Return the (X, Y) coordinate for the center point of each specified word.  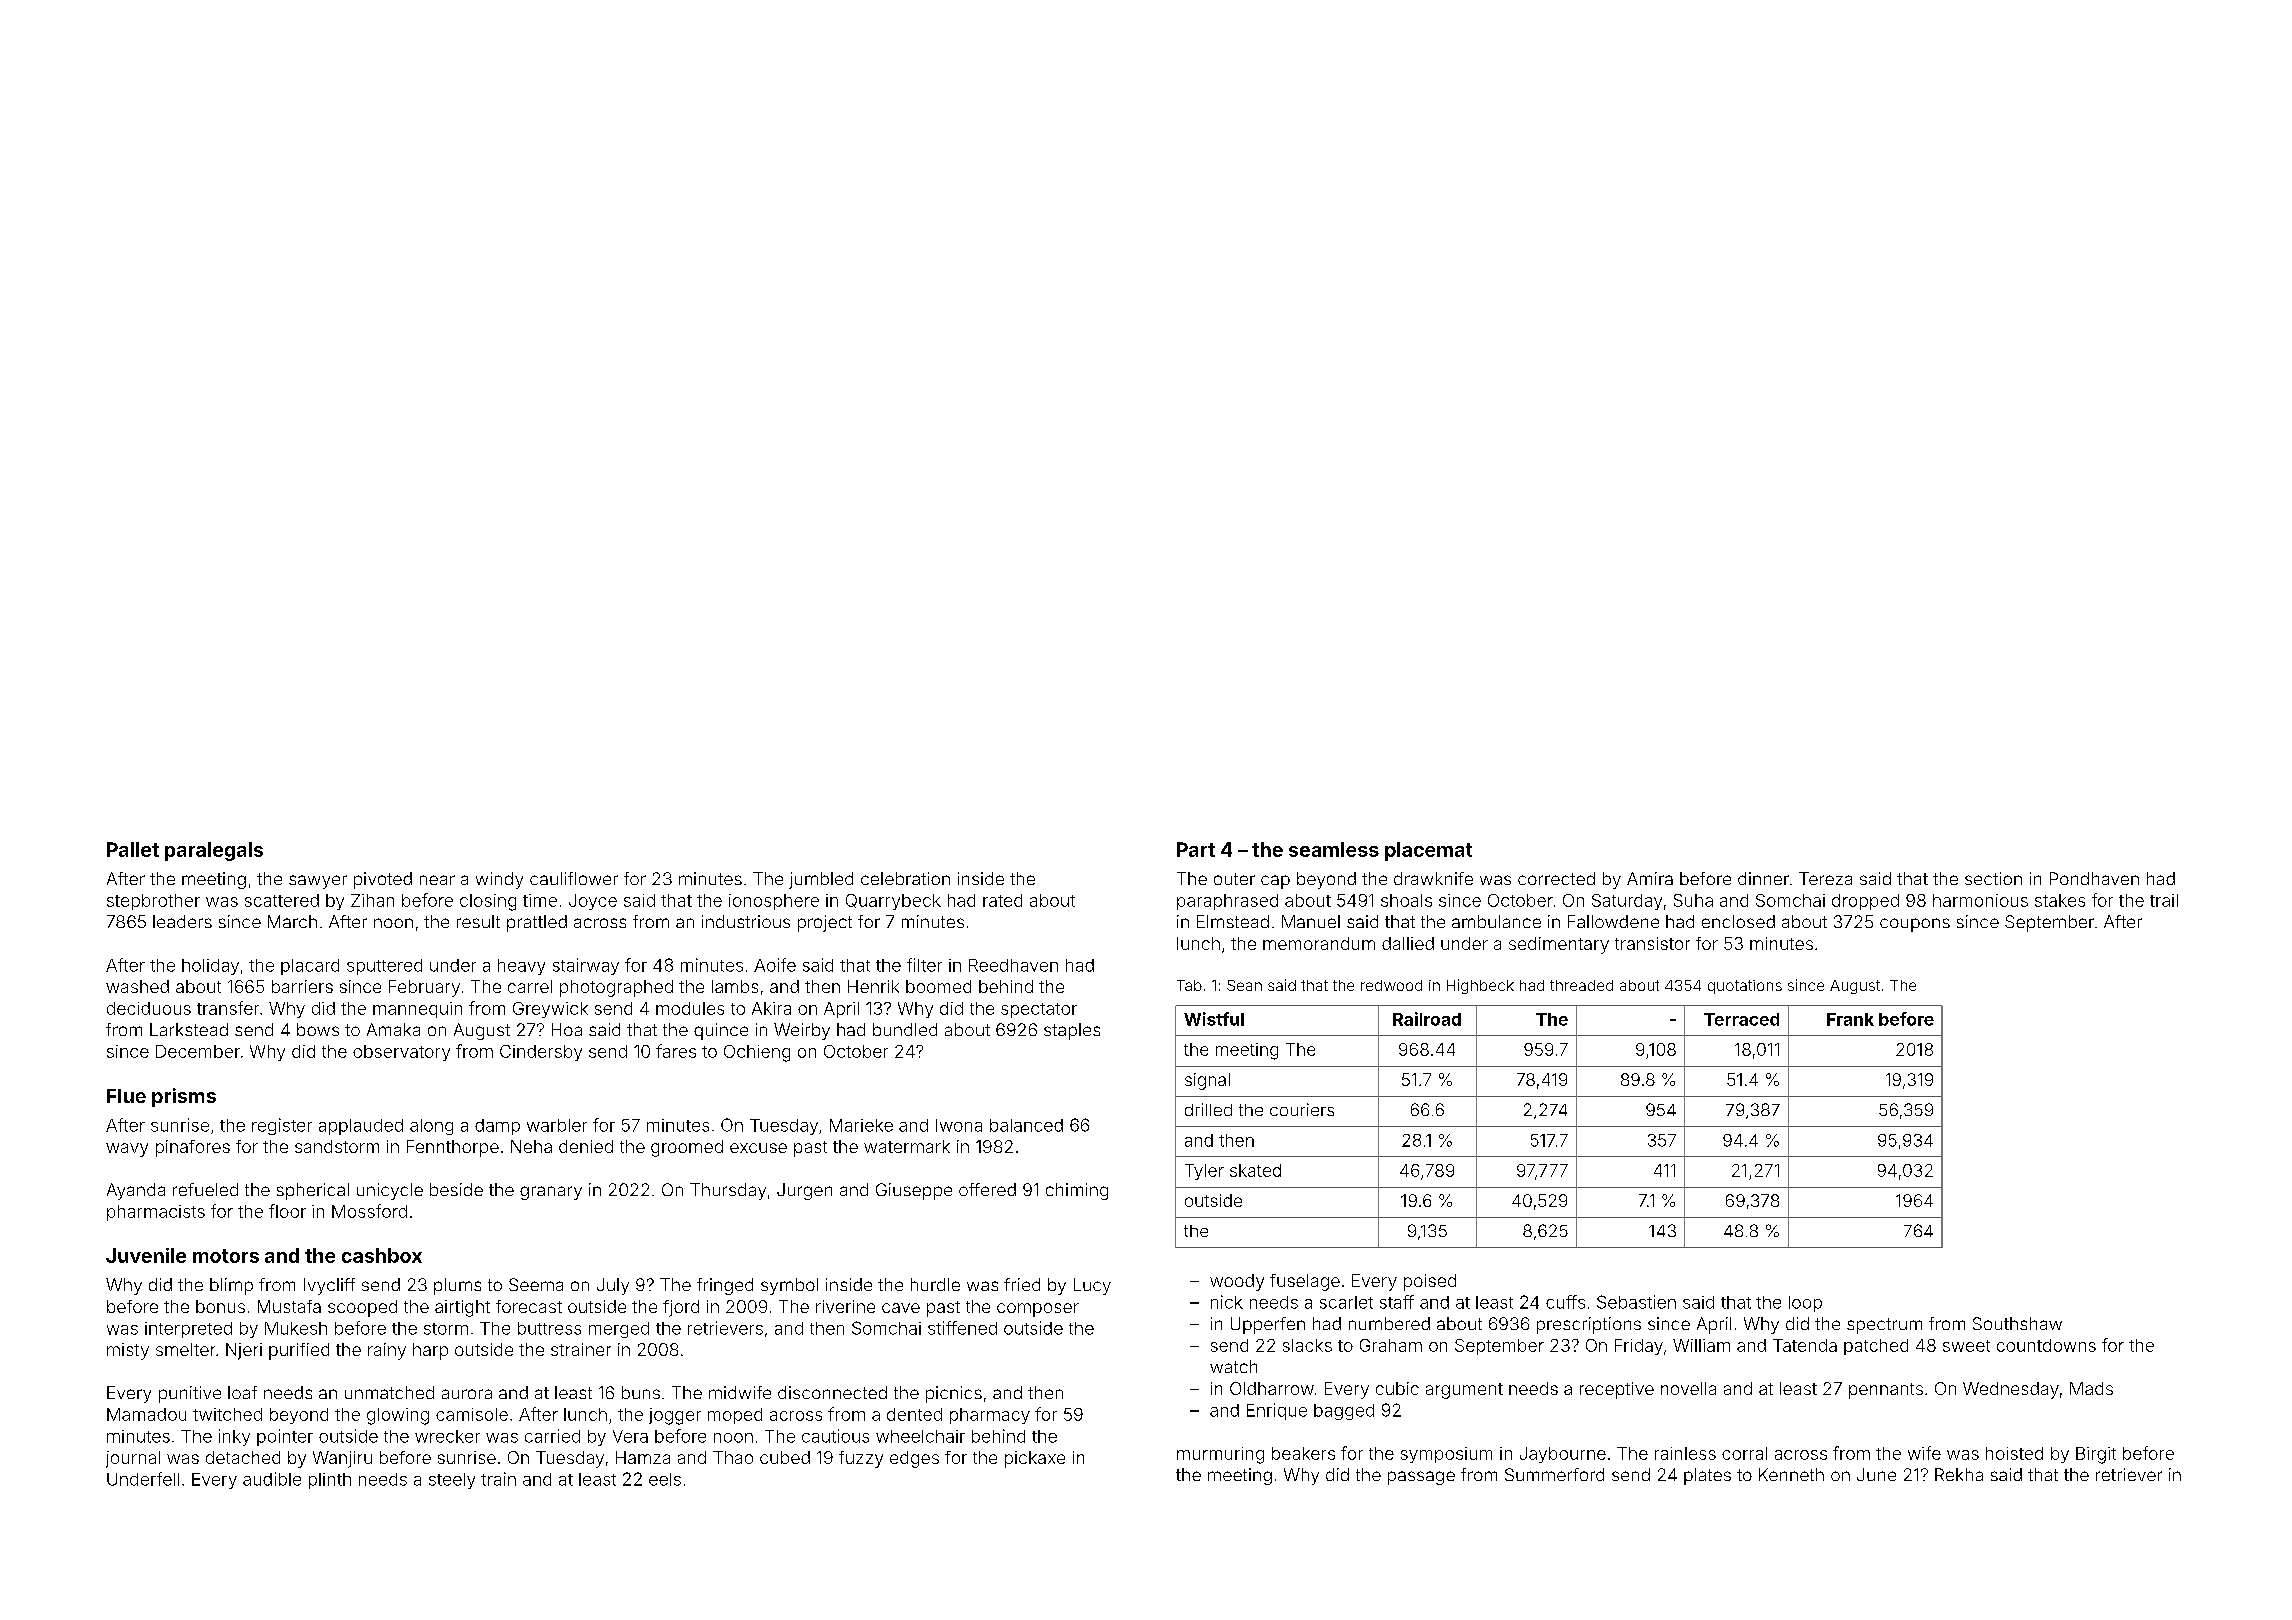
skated (1255, 1170)
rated (1002, 900)
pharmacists (156, 1213)
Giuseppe (914, 1191)
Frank (1850, 1019)
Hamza (643, 1457)
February (424, 988)
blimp (231, 1286)
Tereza (1825, 878)
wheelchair (920, 1436)
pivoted (383, 880)
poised (1430, 1282)
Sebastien (1636, 1302)
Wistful (1214, 1019)
